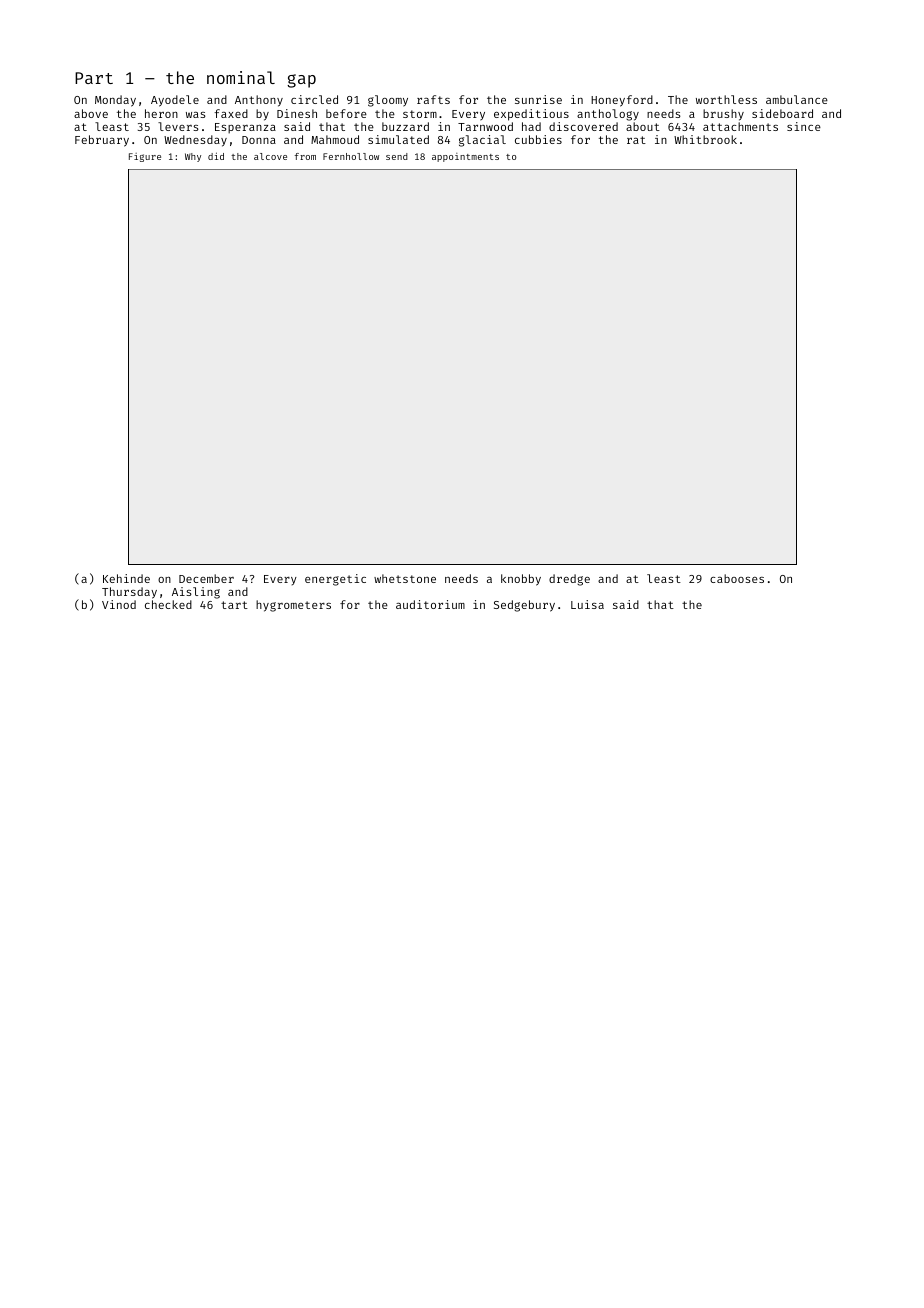 The height and width of the page is (1308, 924). What do you see at coordinates (234, 605) in the page?
I see `tart` at bounding box center [234, 605].
